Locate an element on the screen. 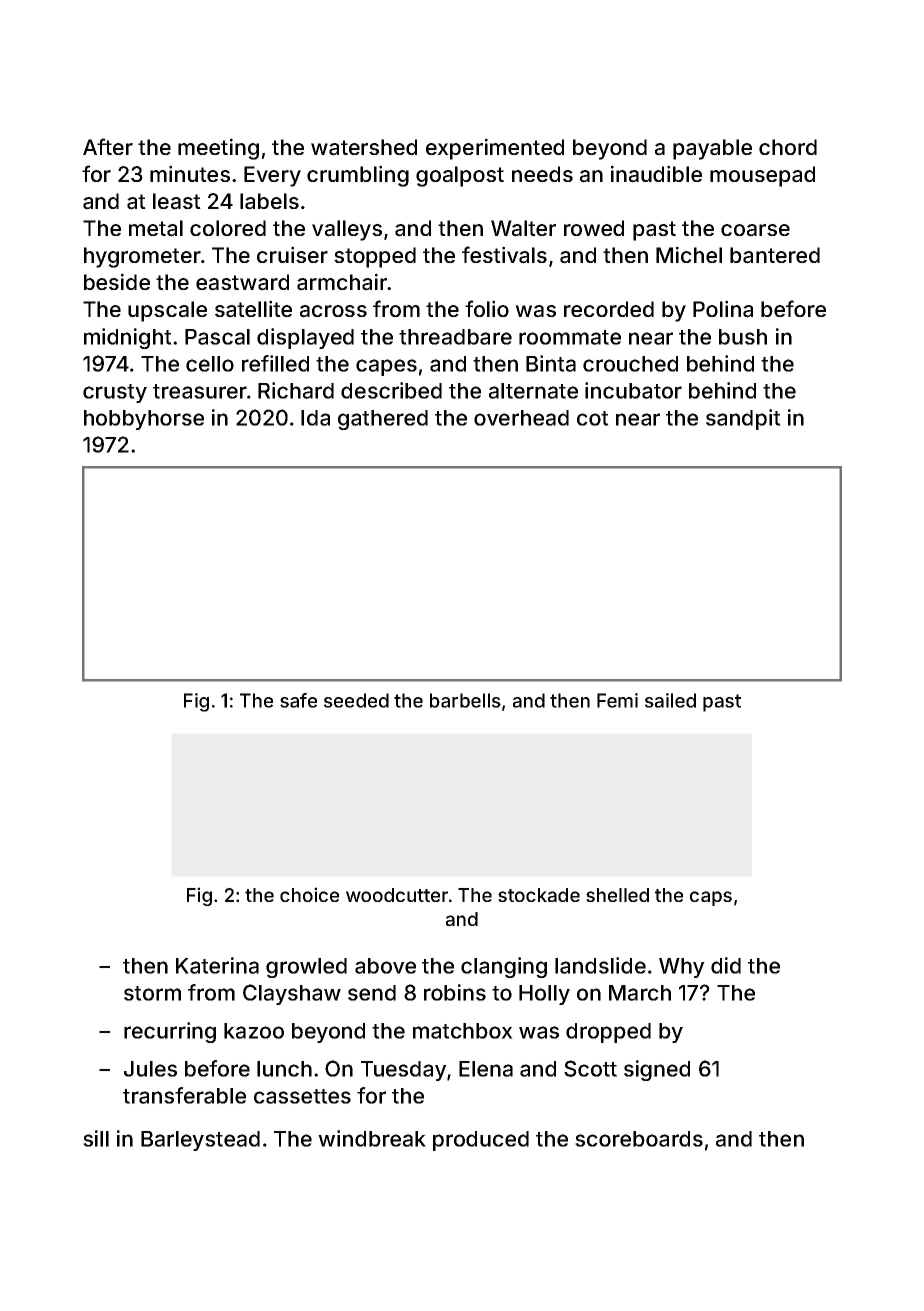  transferable is located at coordinates (184, 1095).
